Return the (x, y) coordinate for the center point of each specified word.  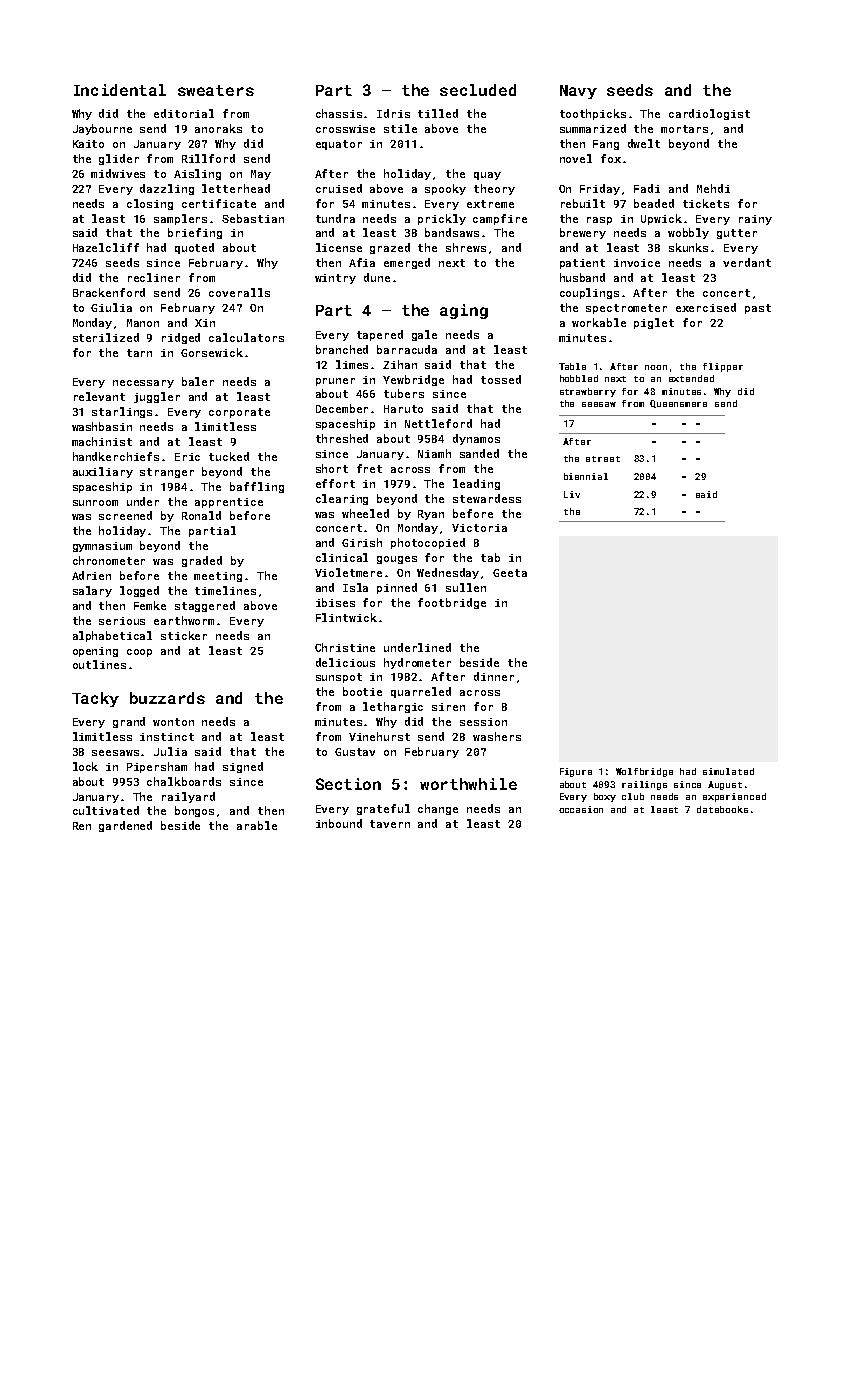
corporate (239, 413)
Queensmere (678, 404)
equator (339, 145)
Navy (578, 92)
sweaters (216, 90)
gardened (125, 826)
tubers (404, 393)
